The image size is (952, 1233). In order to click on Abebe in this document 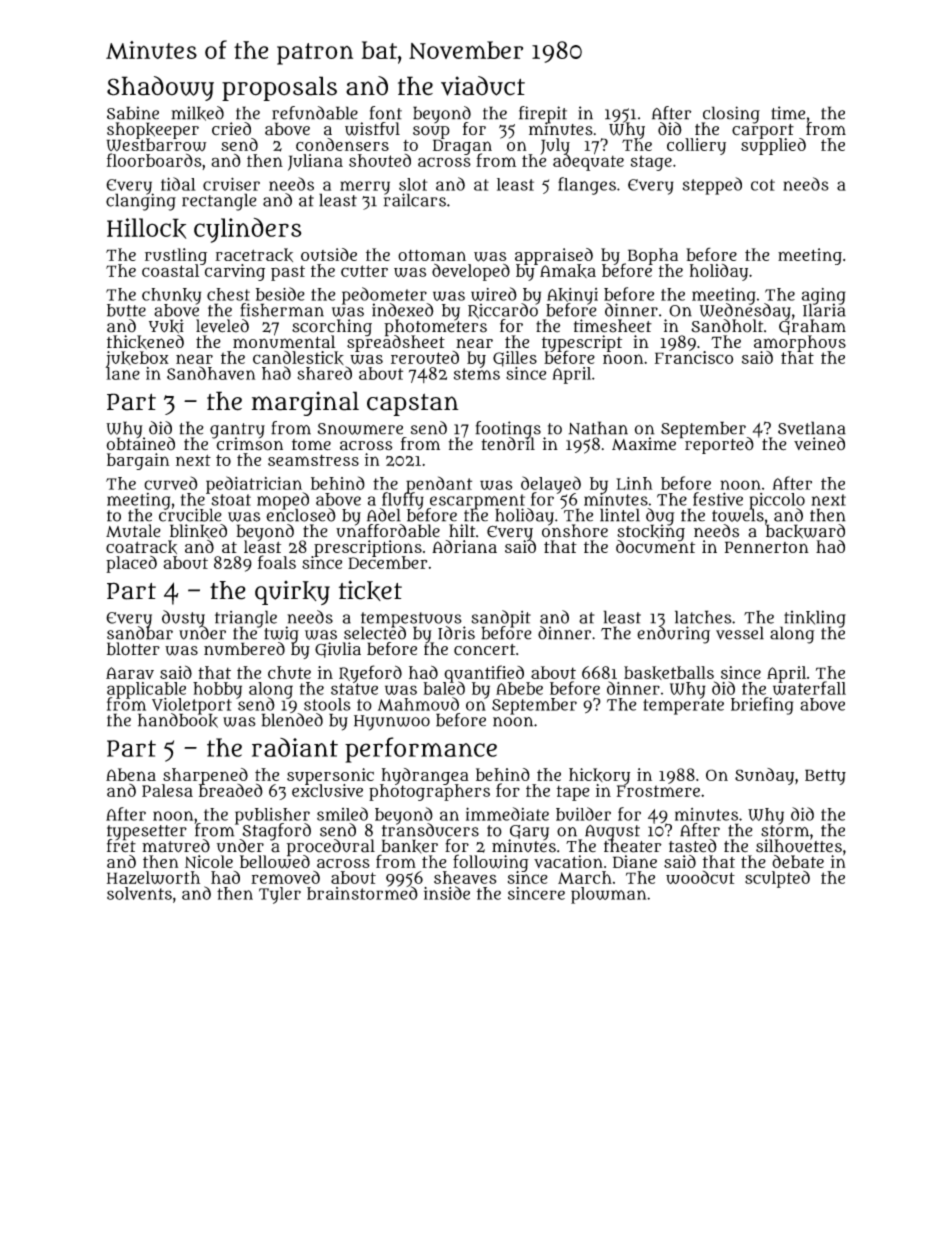, I will do `click(519, 688)`.
